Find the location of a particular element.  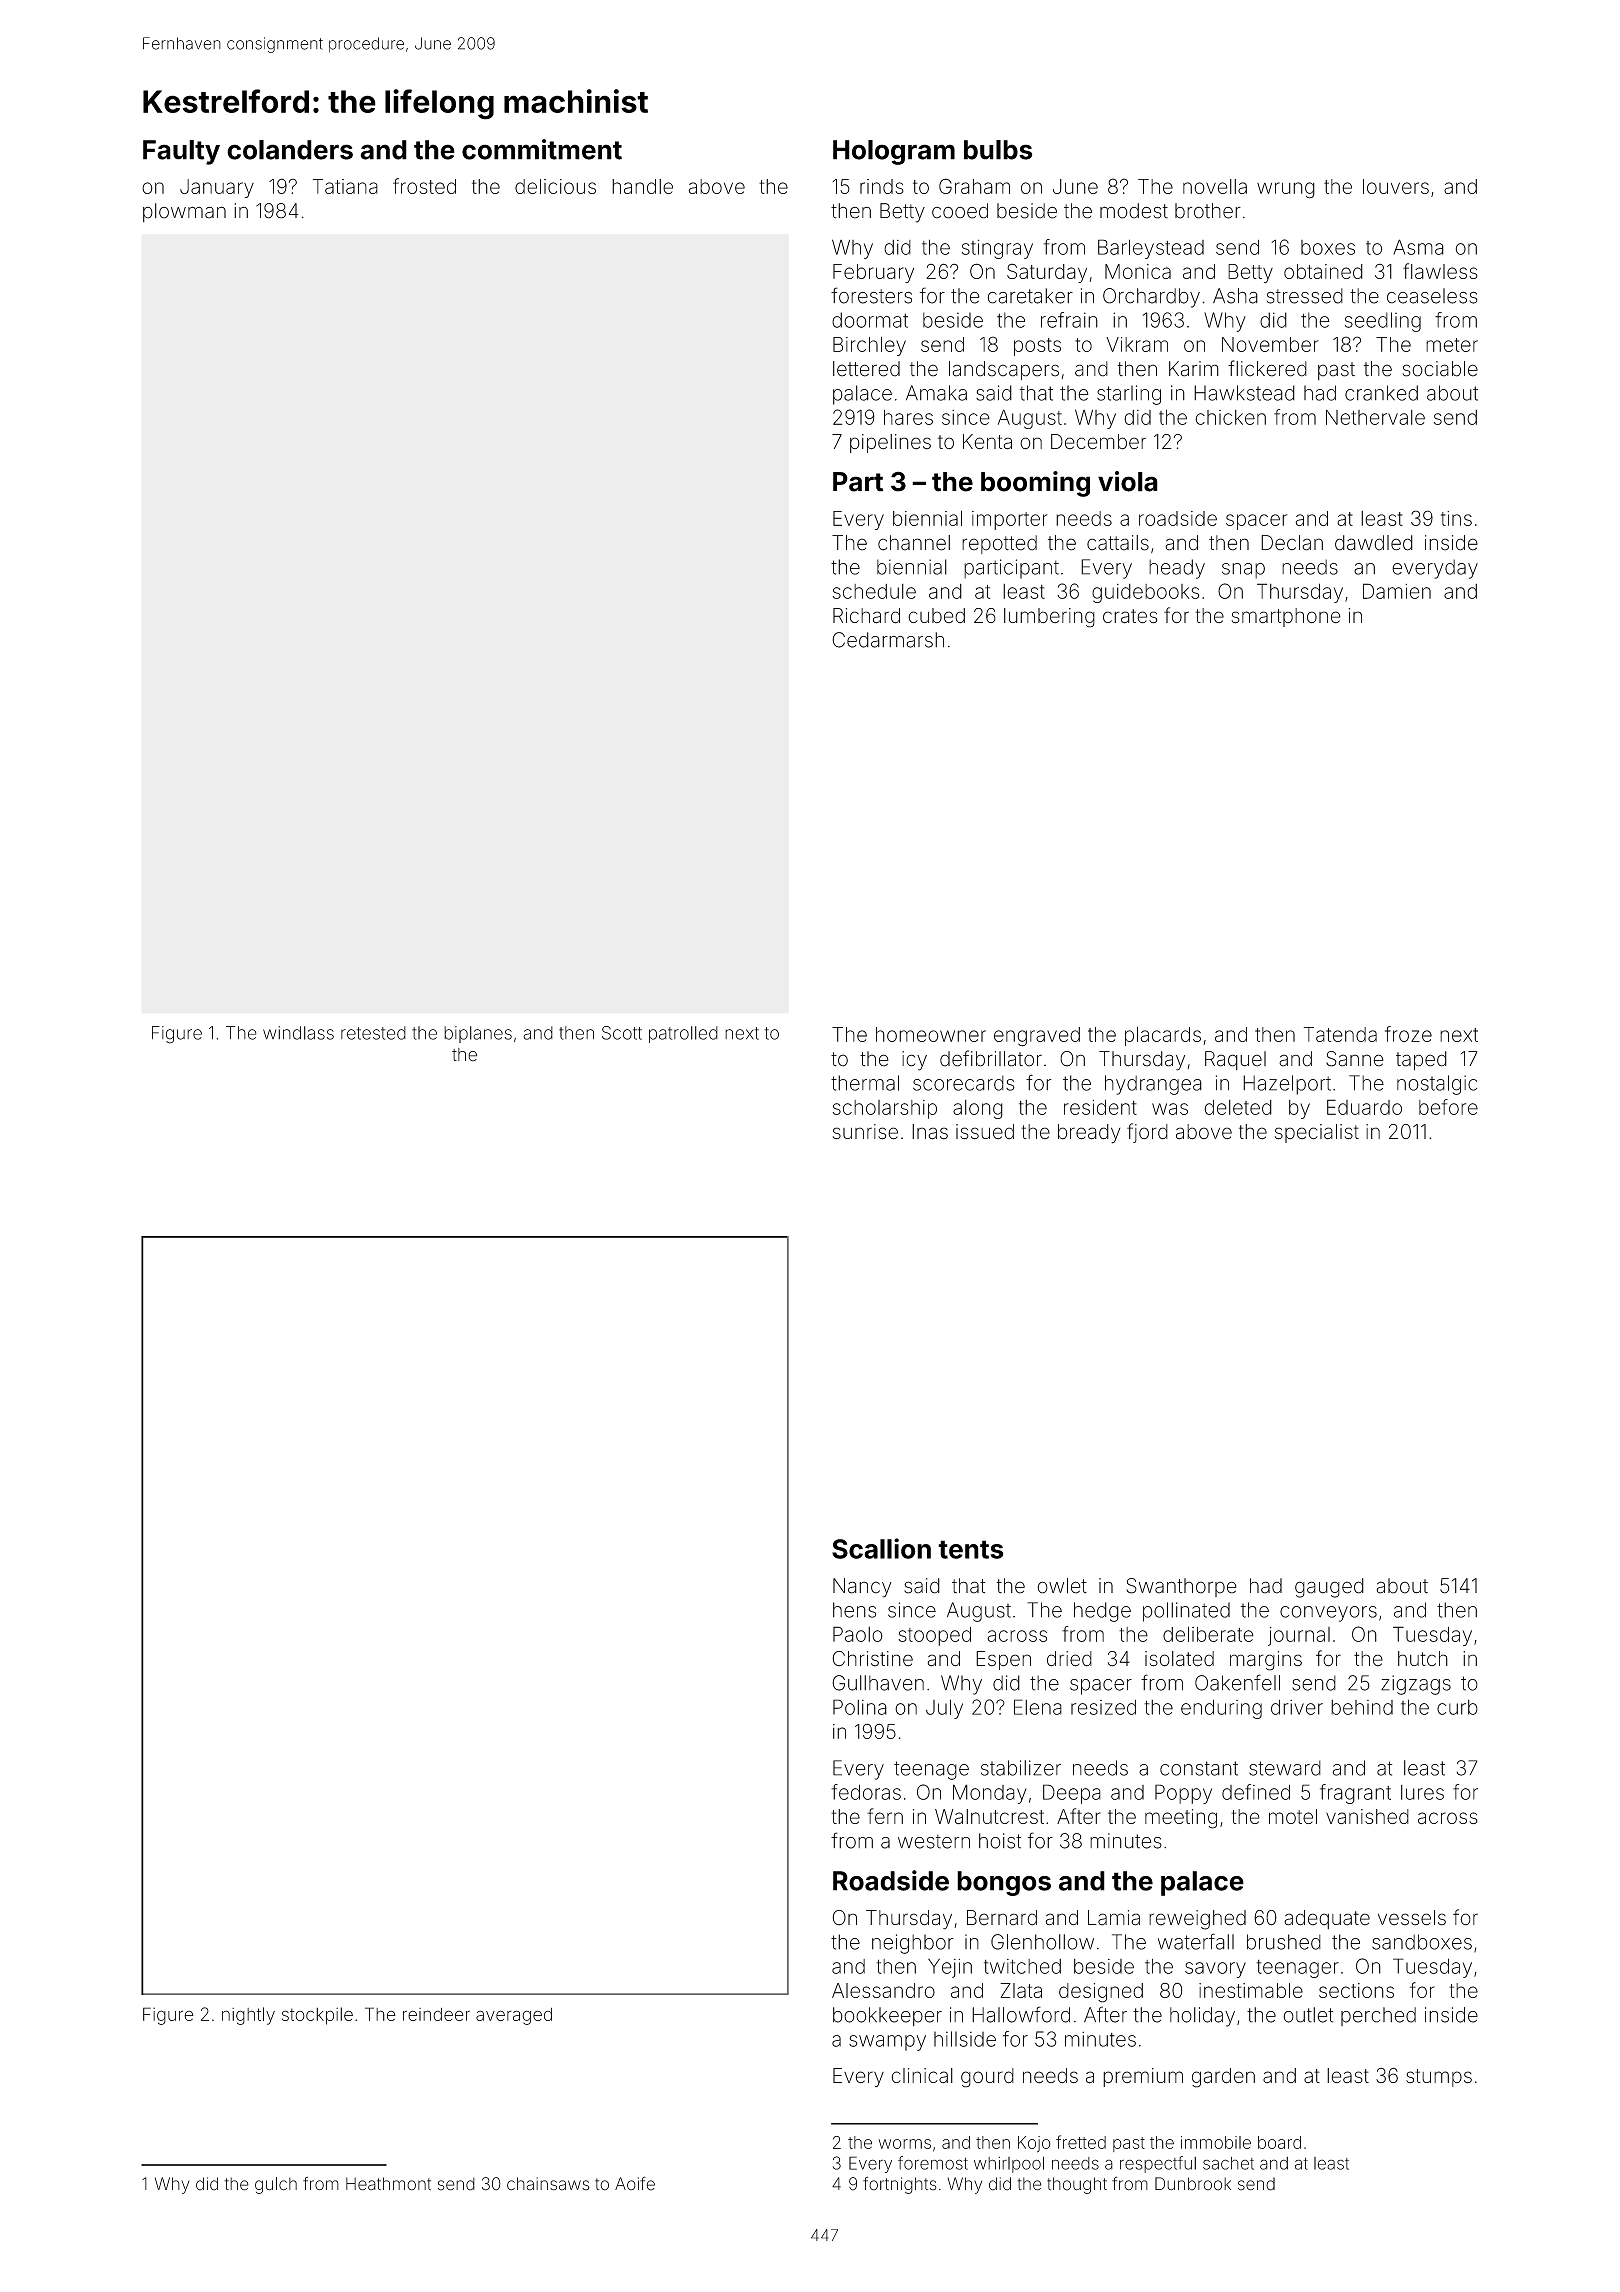

Faulty is located at coordinates (181, 152).
